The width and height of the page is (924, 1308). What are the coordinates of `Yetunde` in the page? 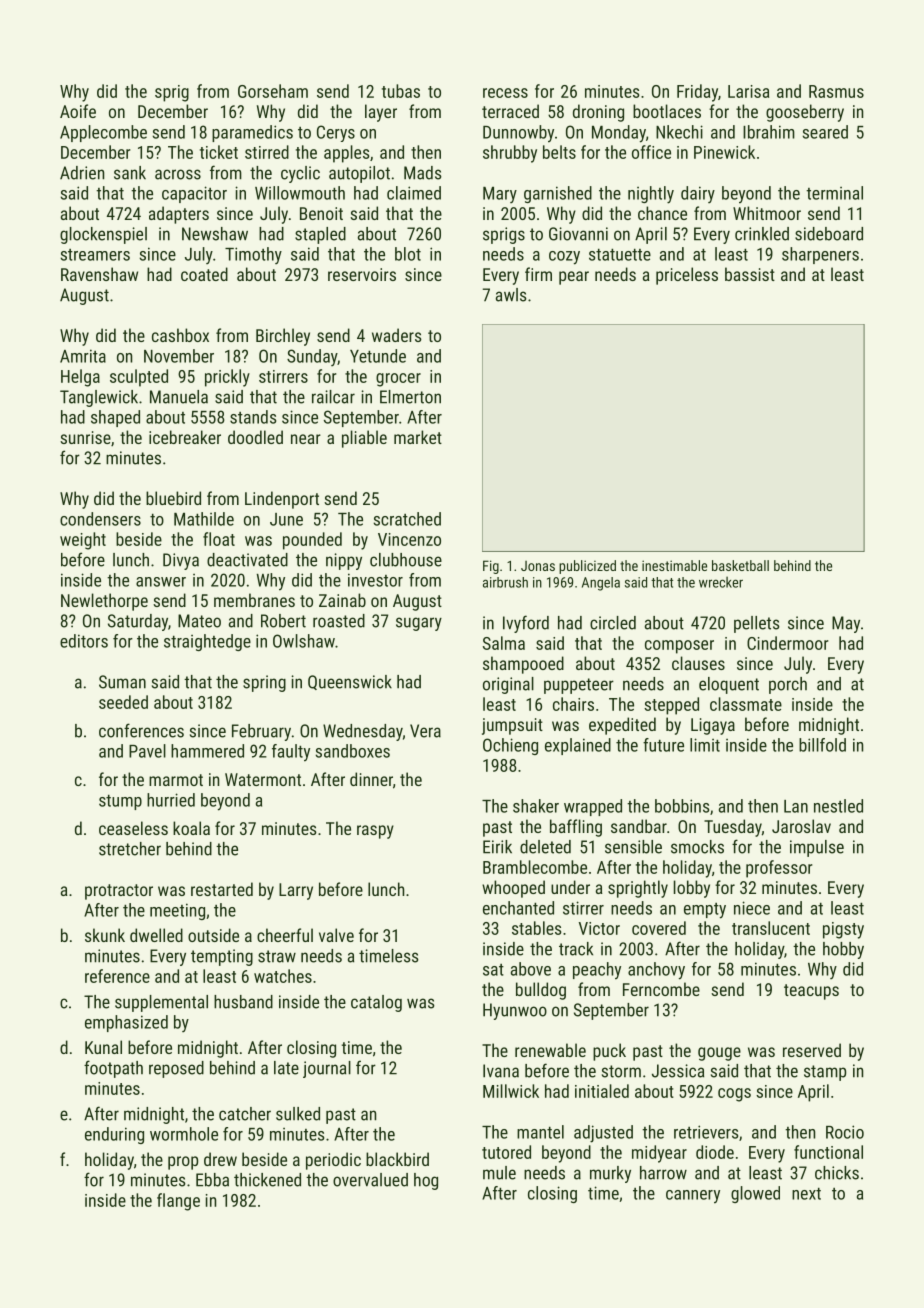 It's located at (378, 356).
